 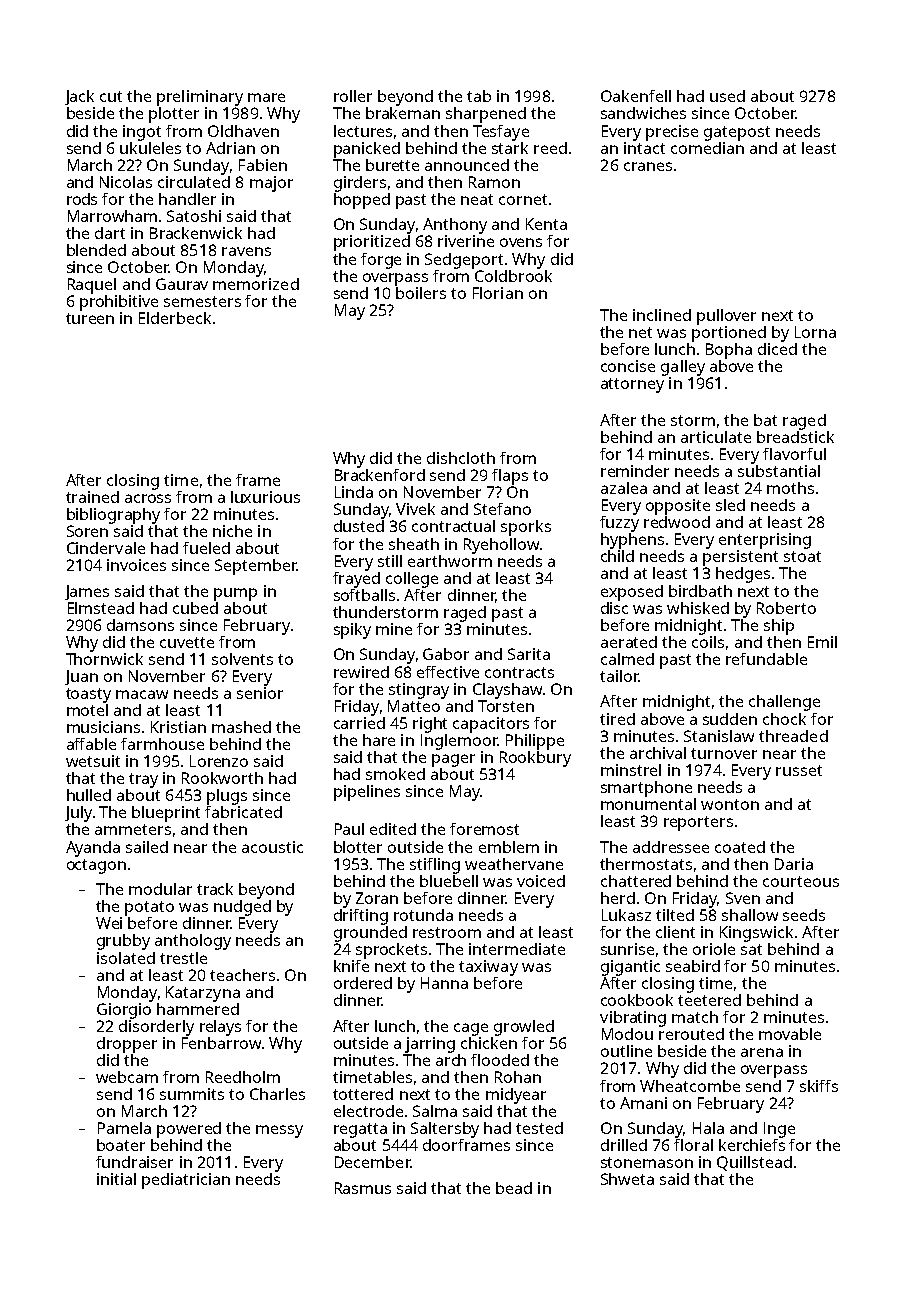 I want to click on gatepost, so click(x=737, y=133).
